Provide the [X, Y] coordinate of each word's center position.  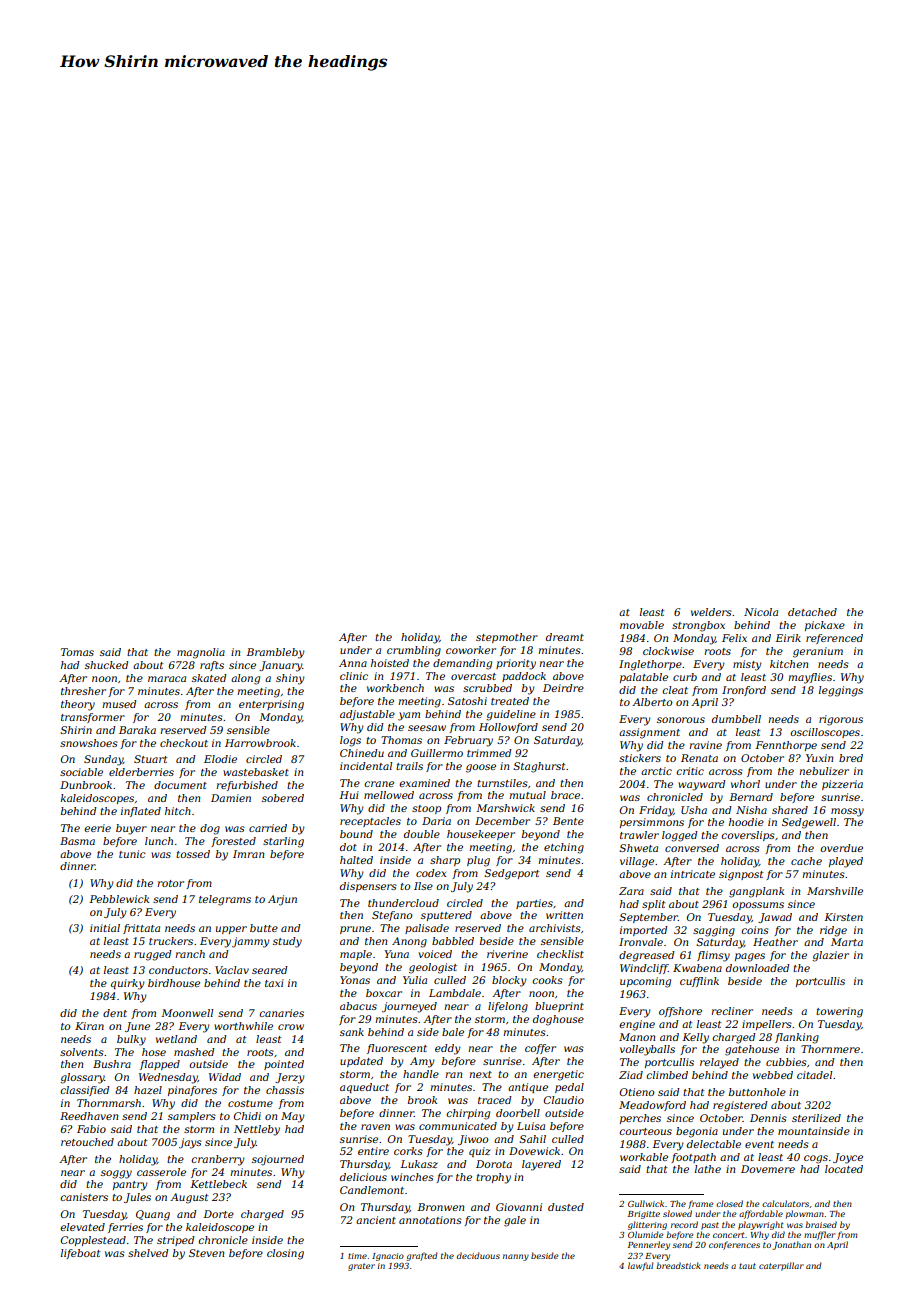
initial [105, 928]
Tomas [77, 652]
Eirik [788, 638]
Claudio [564, 1100]
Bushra [112, 1064]
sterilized [816, 1118]
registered [740, 1106]
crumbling [414, 651]
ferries [125, 1228]
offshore [680, 1012]
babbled [453, 941]
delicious [363, 1177]
